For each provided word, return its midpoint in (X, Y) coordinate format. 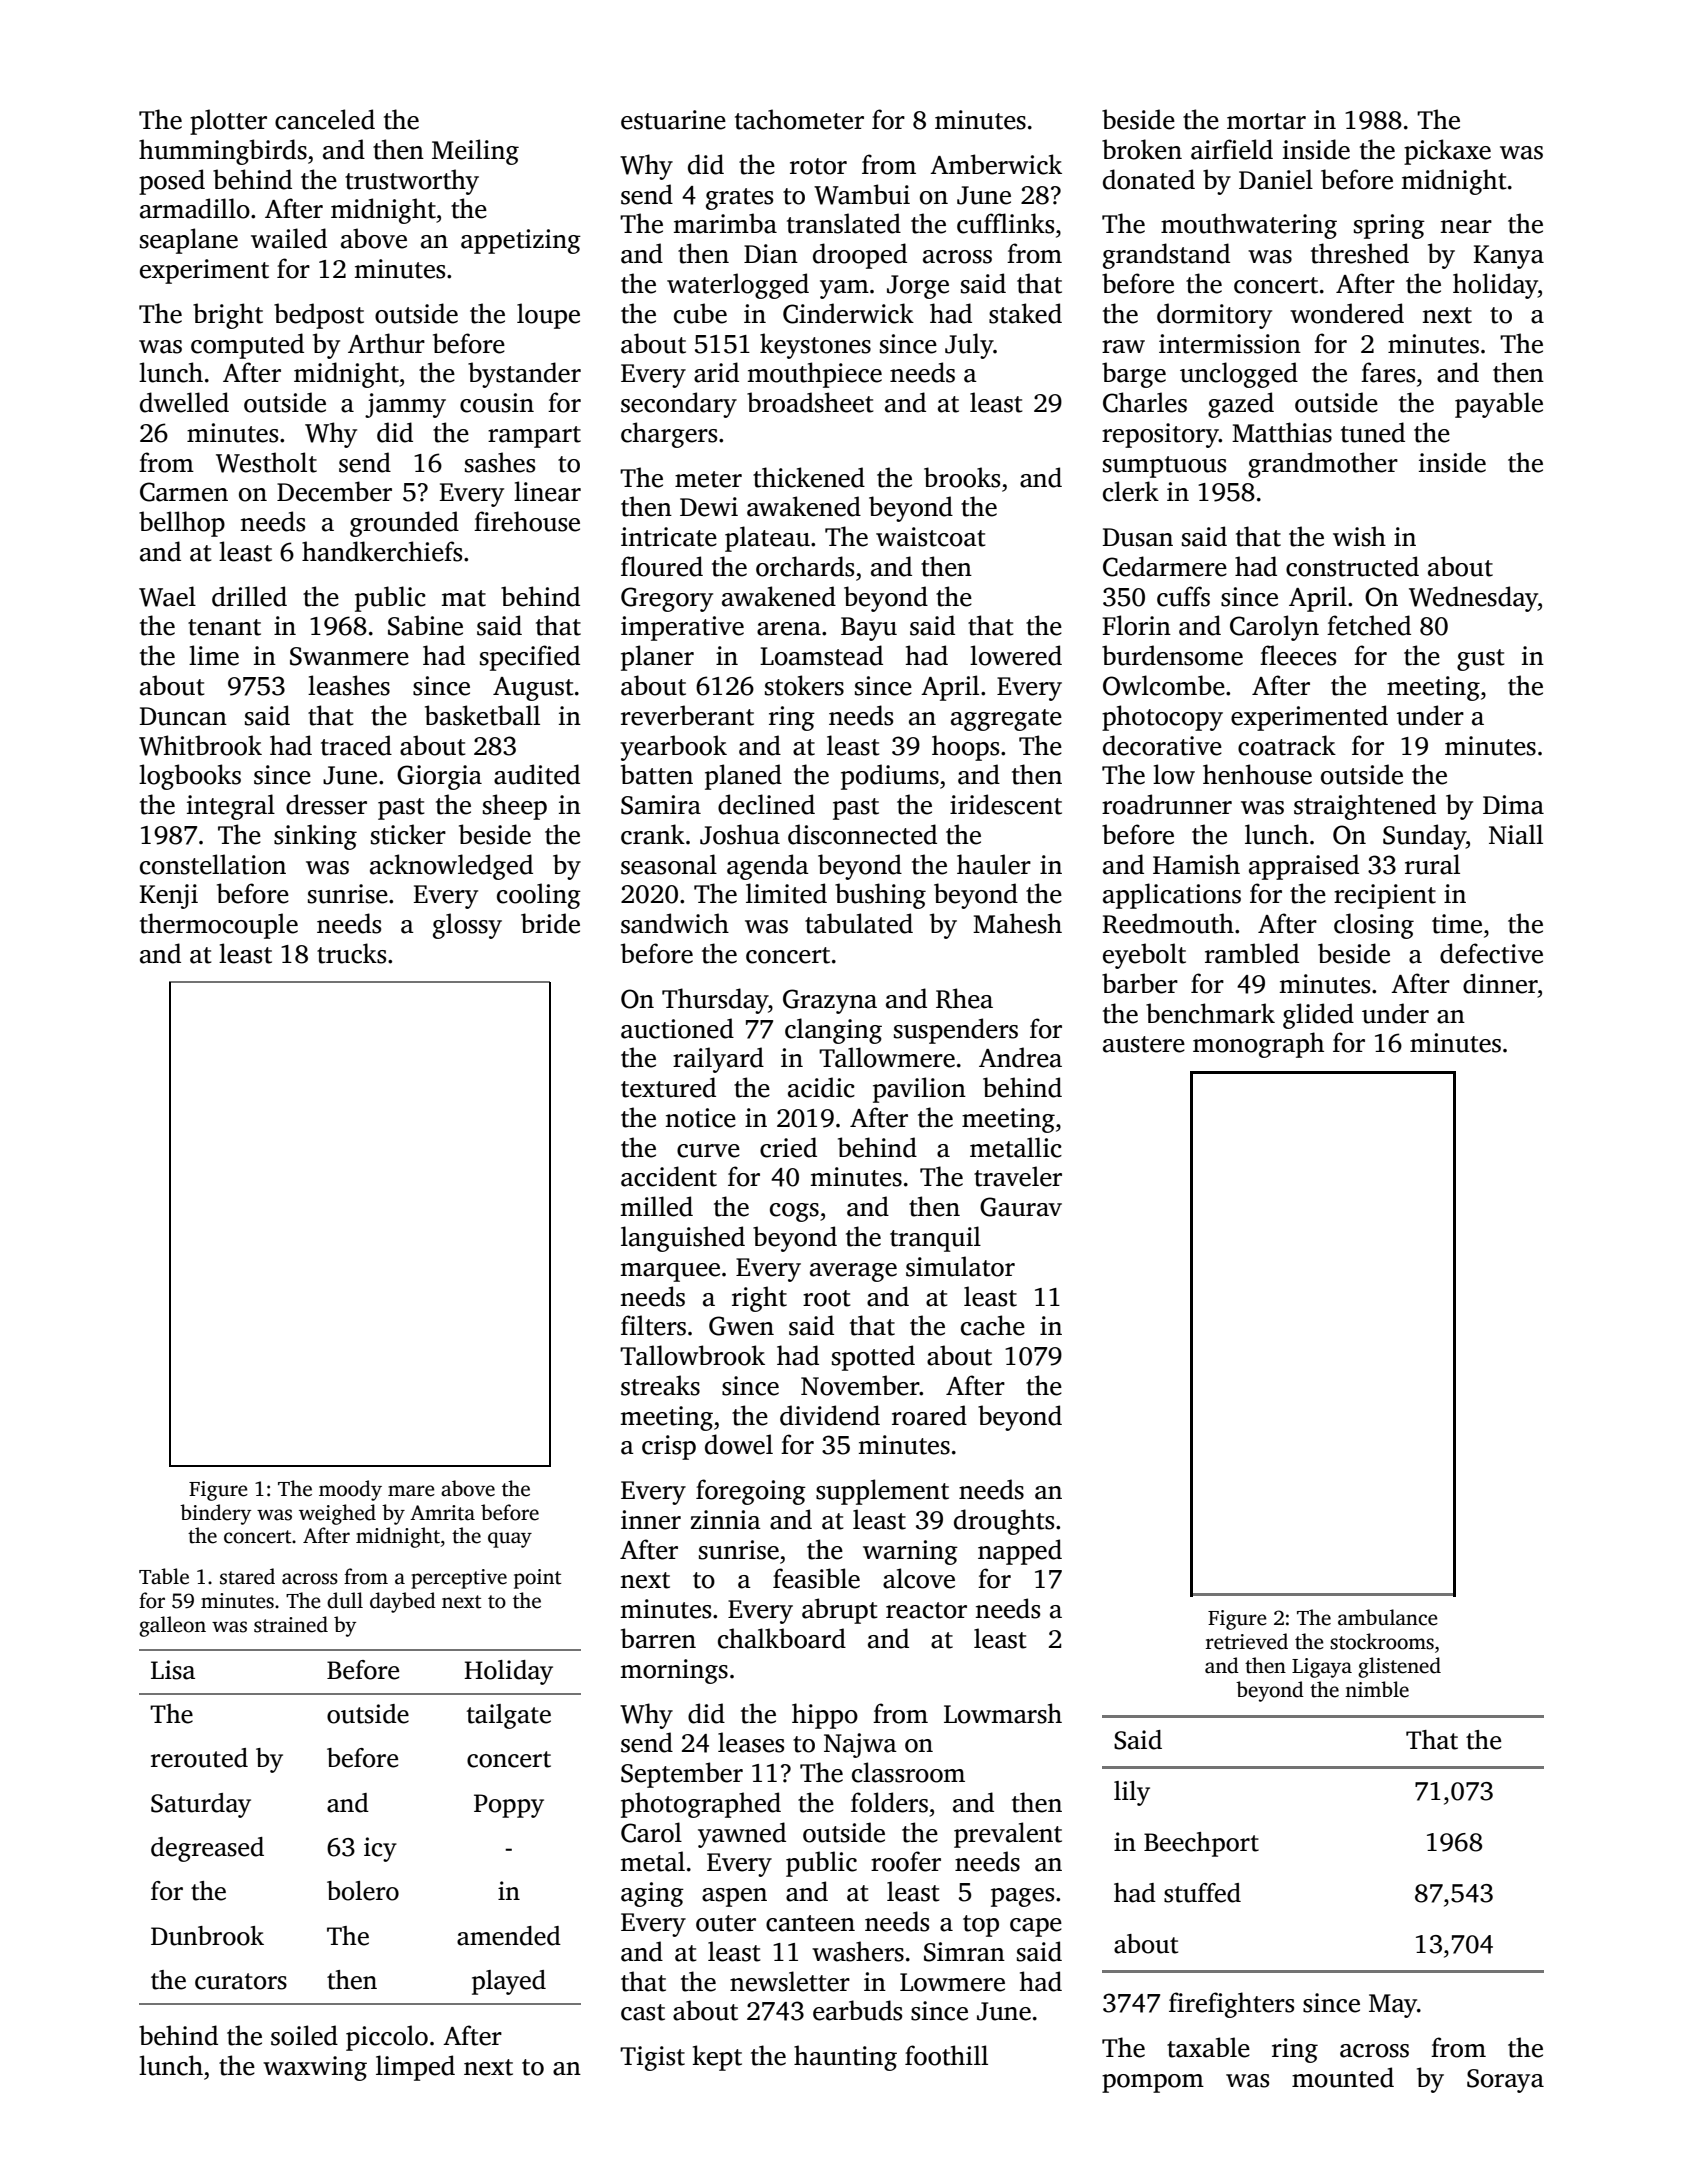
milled (657, 1206)
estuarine (673, 120)
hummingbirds (223, 152)
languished (683, 1239)
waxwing (315, 2068)
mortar (1266, 121)
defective (1491, 953)
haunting (845, 2058)
